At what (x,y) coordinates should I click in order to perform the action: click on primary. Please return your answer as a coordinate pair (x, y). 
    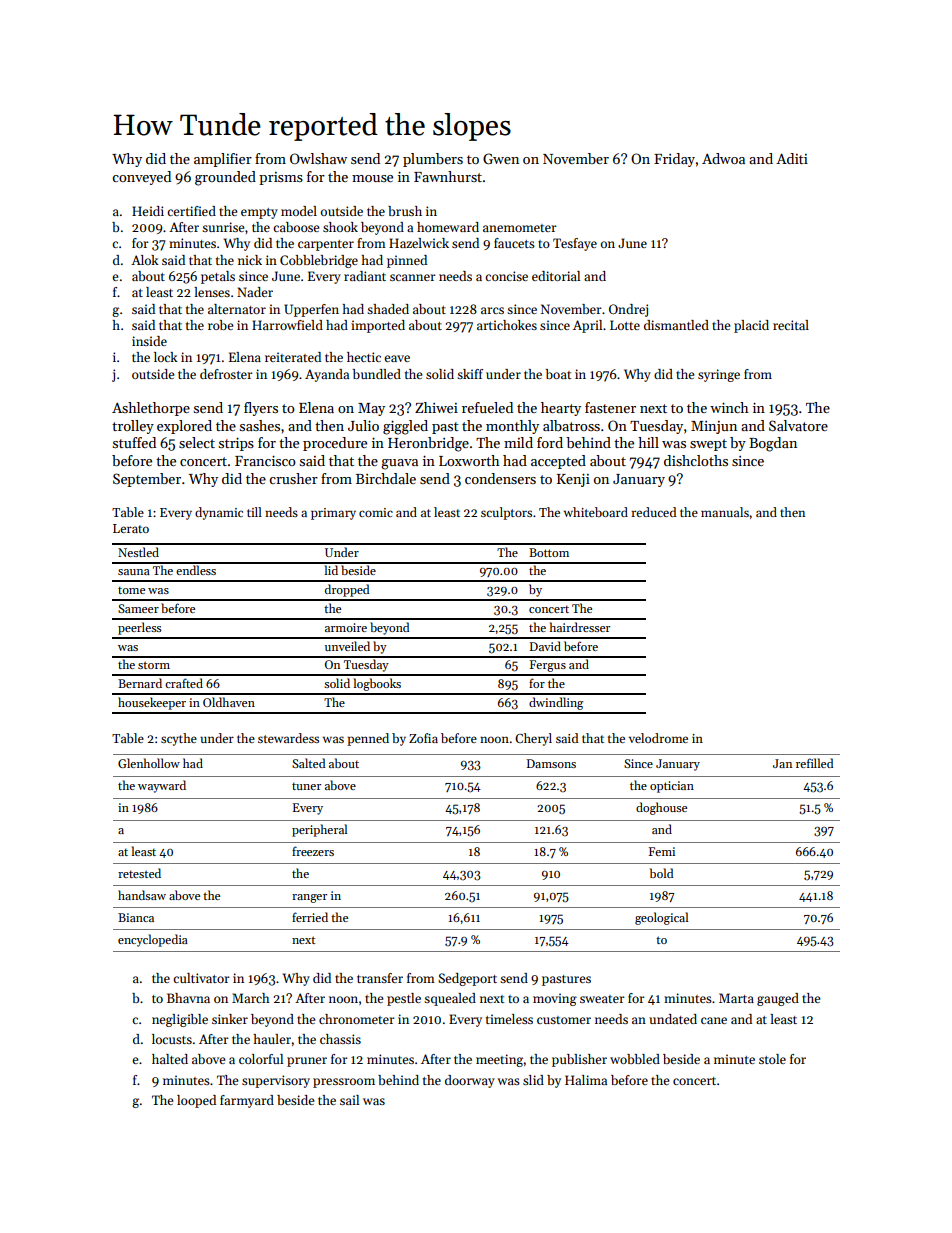
    Looking at the image, I should click on (333, 514).
